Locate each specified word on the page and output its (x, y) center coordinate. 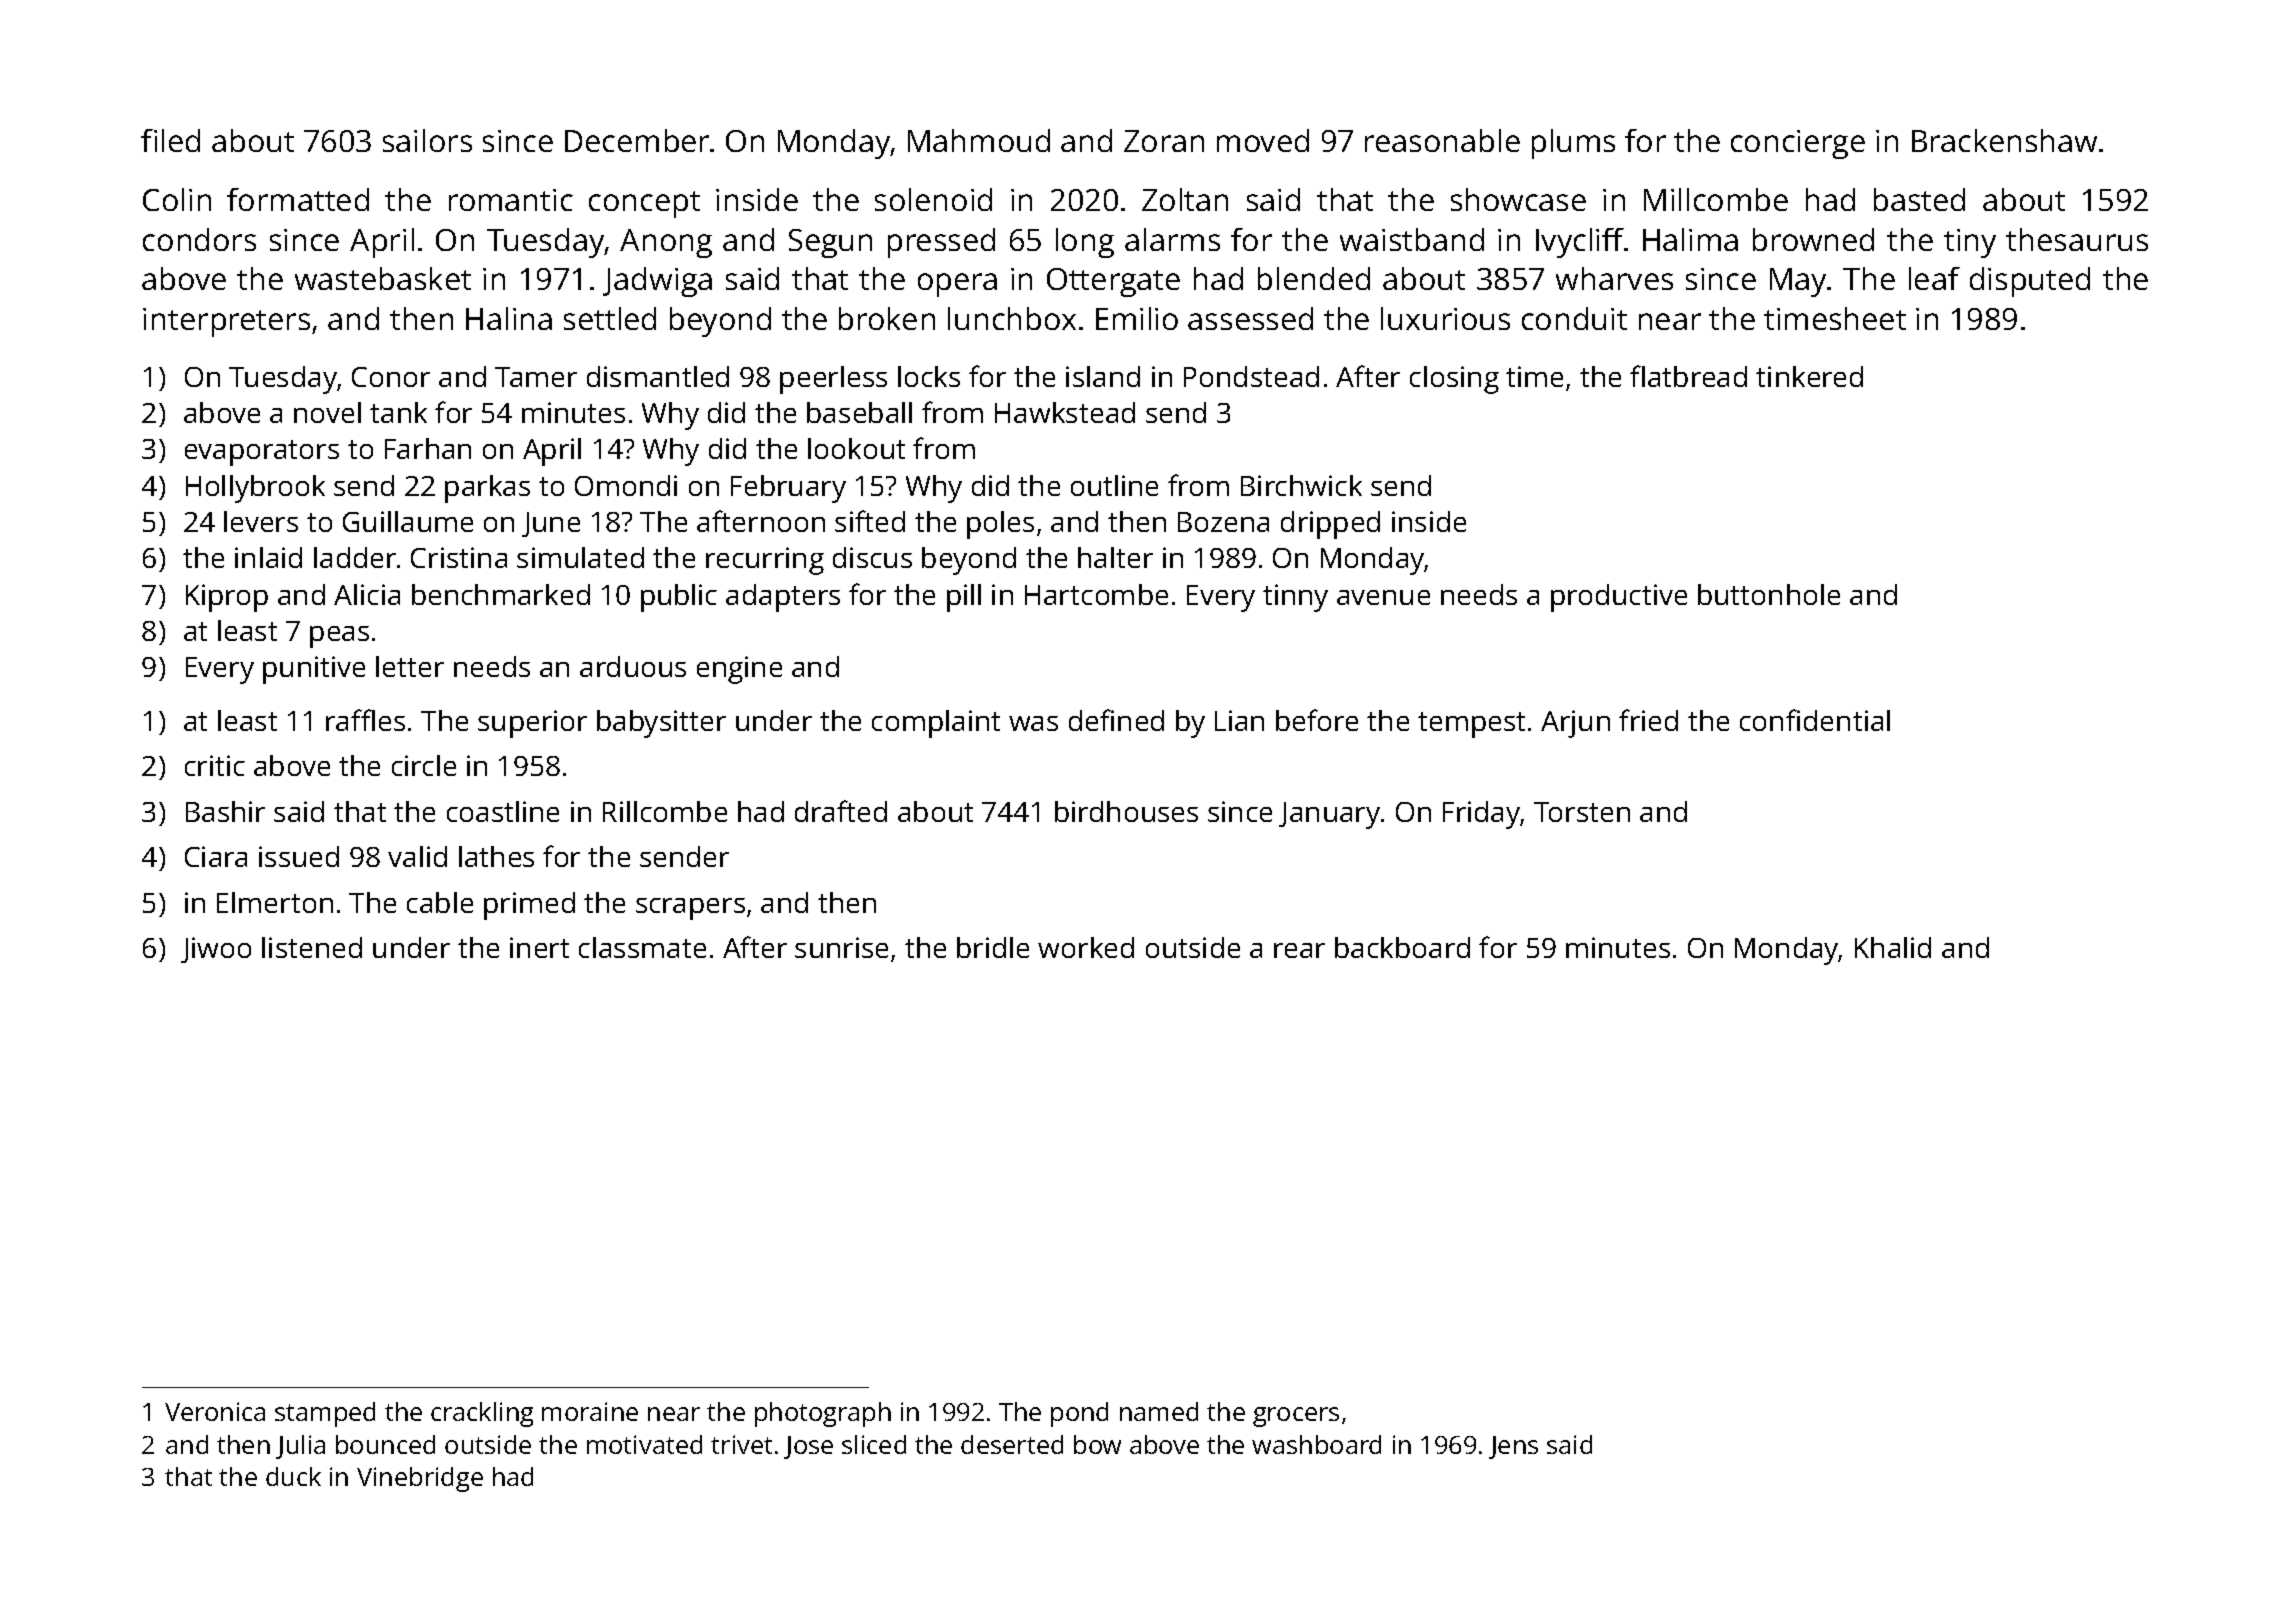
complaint (936, 724)
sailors (427, 140)
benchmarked (501, 594)
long (1085, 243)
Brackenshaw (2004, 140)
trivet (741, 1444)
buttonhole (1769, 594)
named (1159, 1411)
